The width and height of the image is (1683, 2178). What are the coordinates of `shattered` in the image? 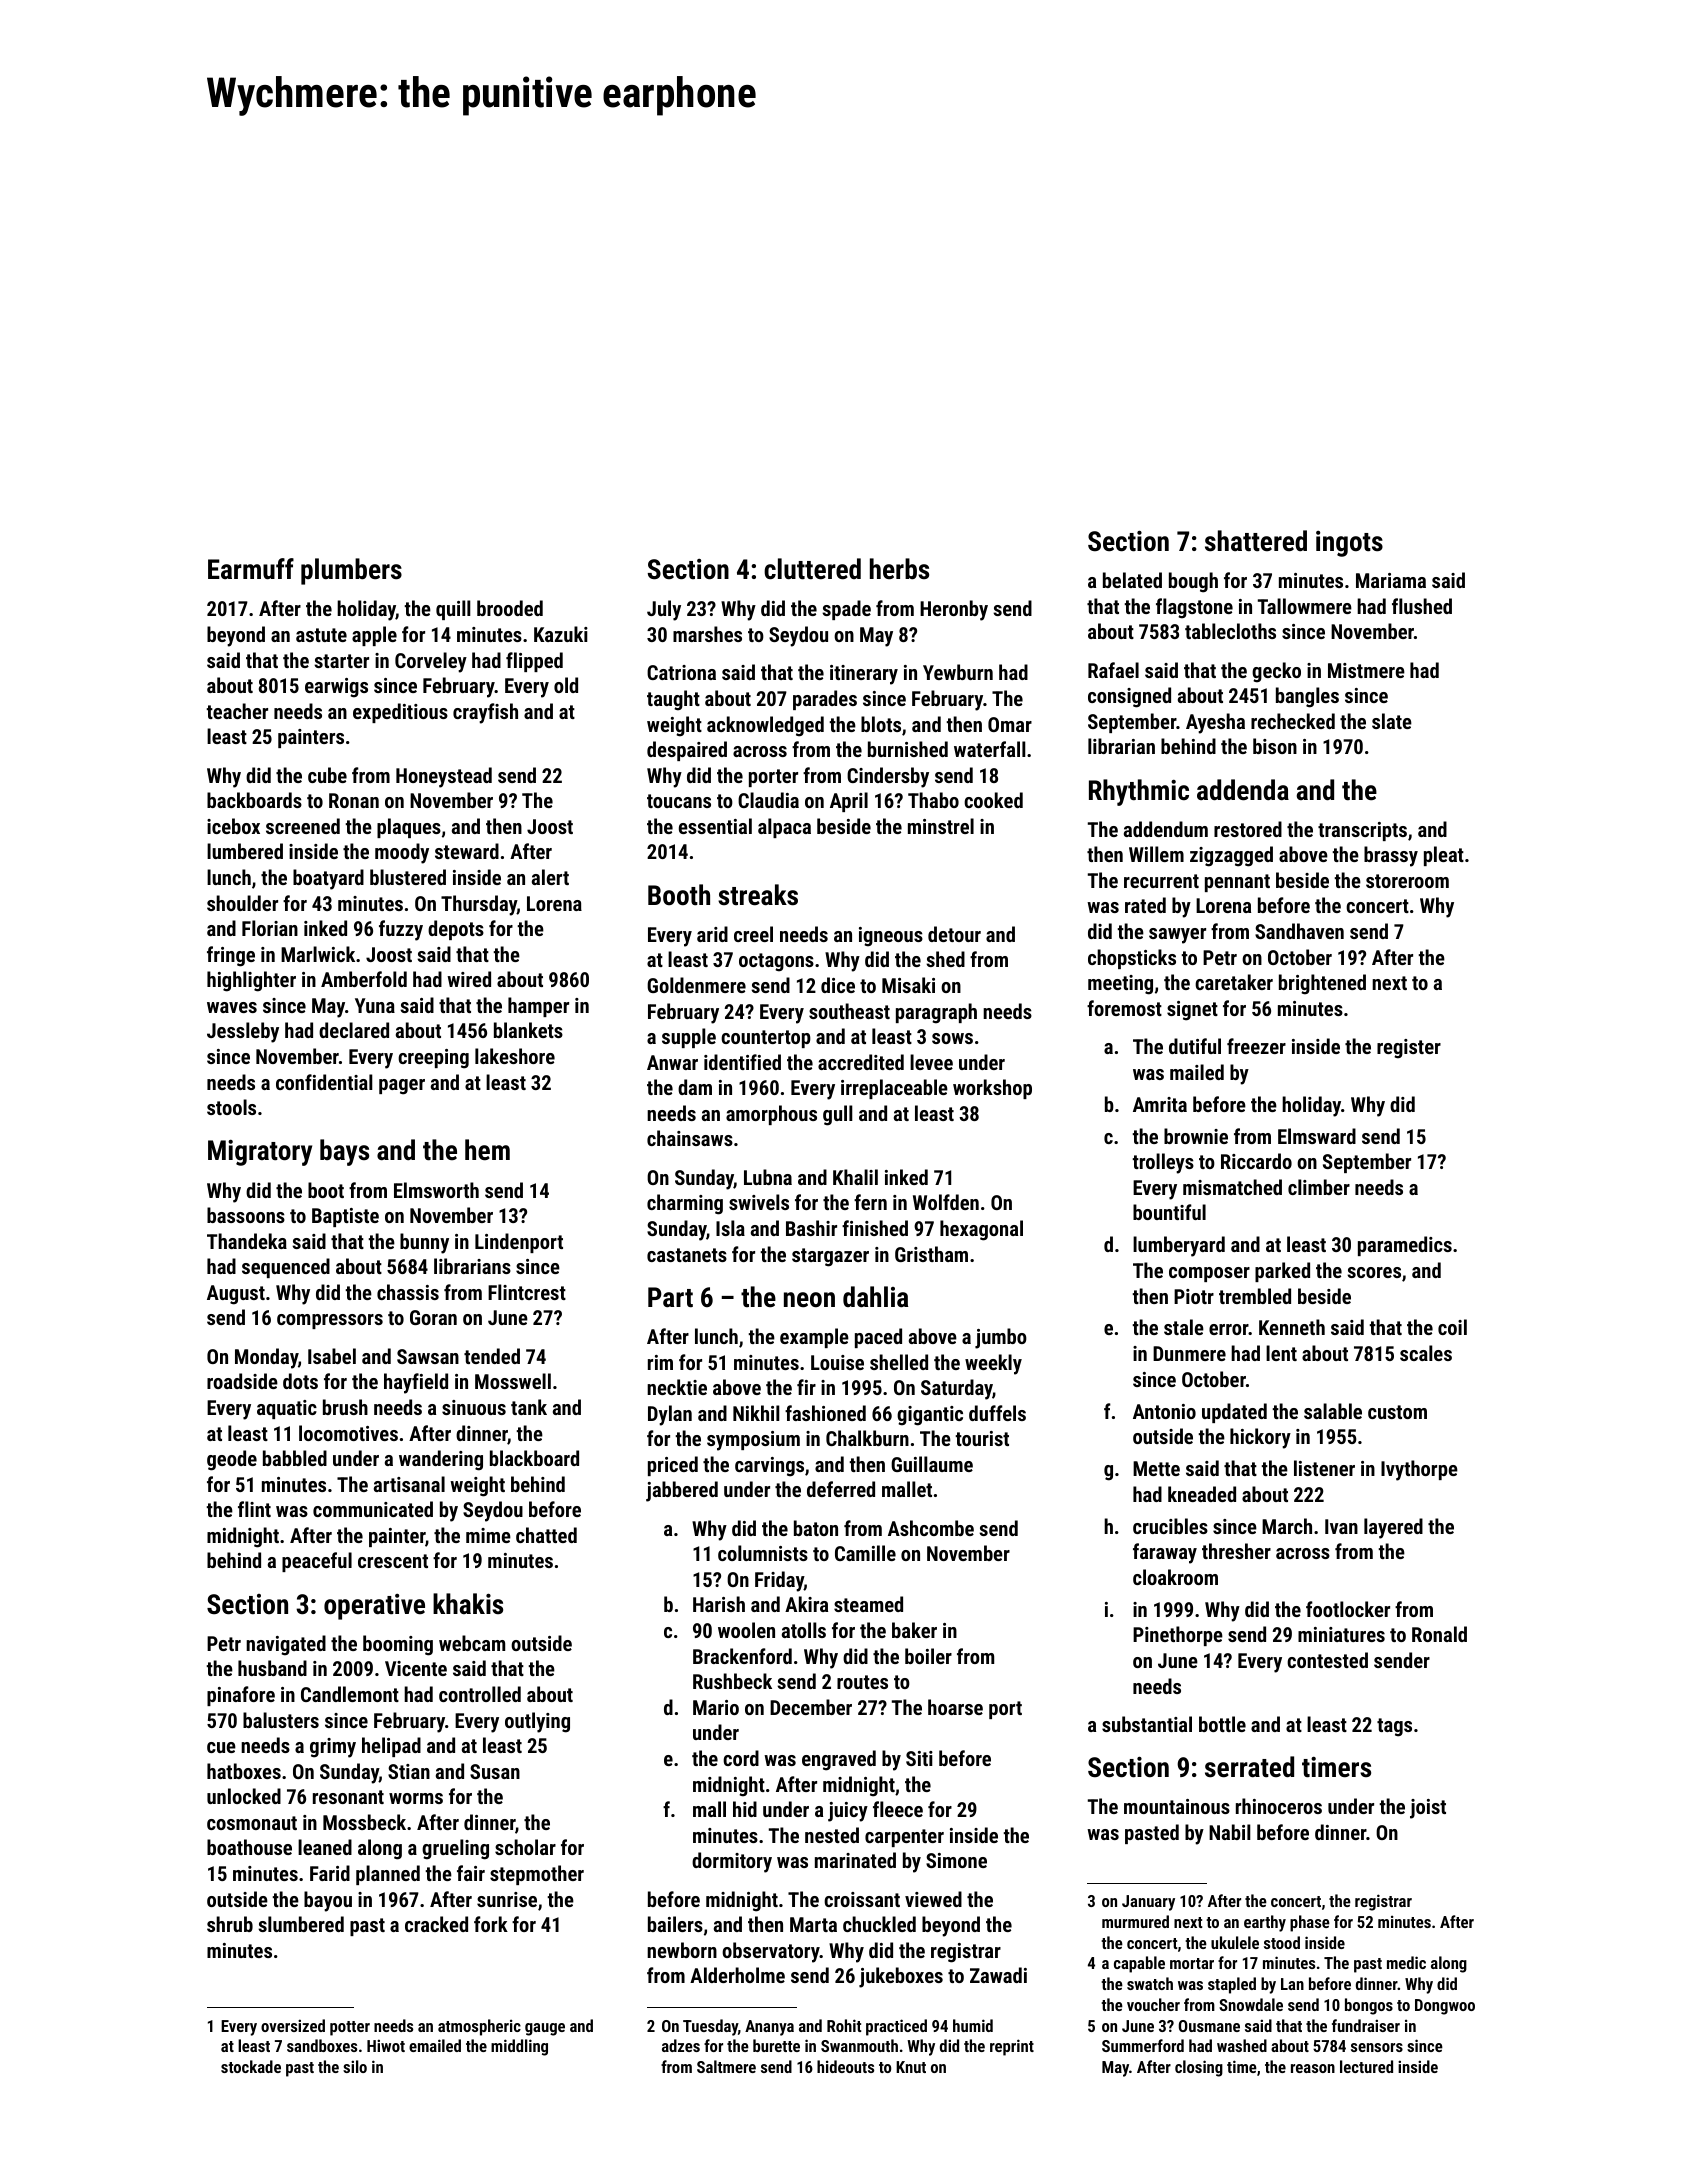 It's located at (1256, 541).
